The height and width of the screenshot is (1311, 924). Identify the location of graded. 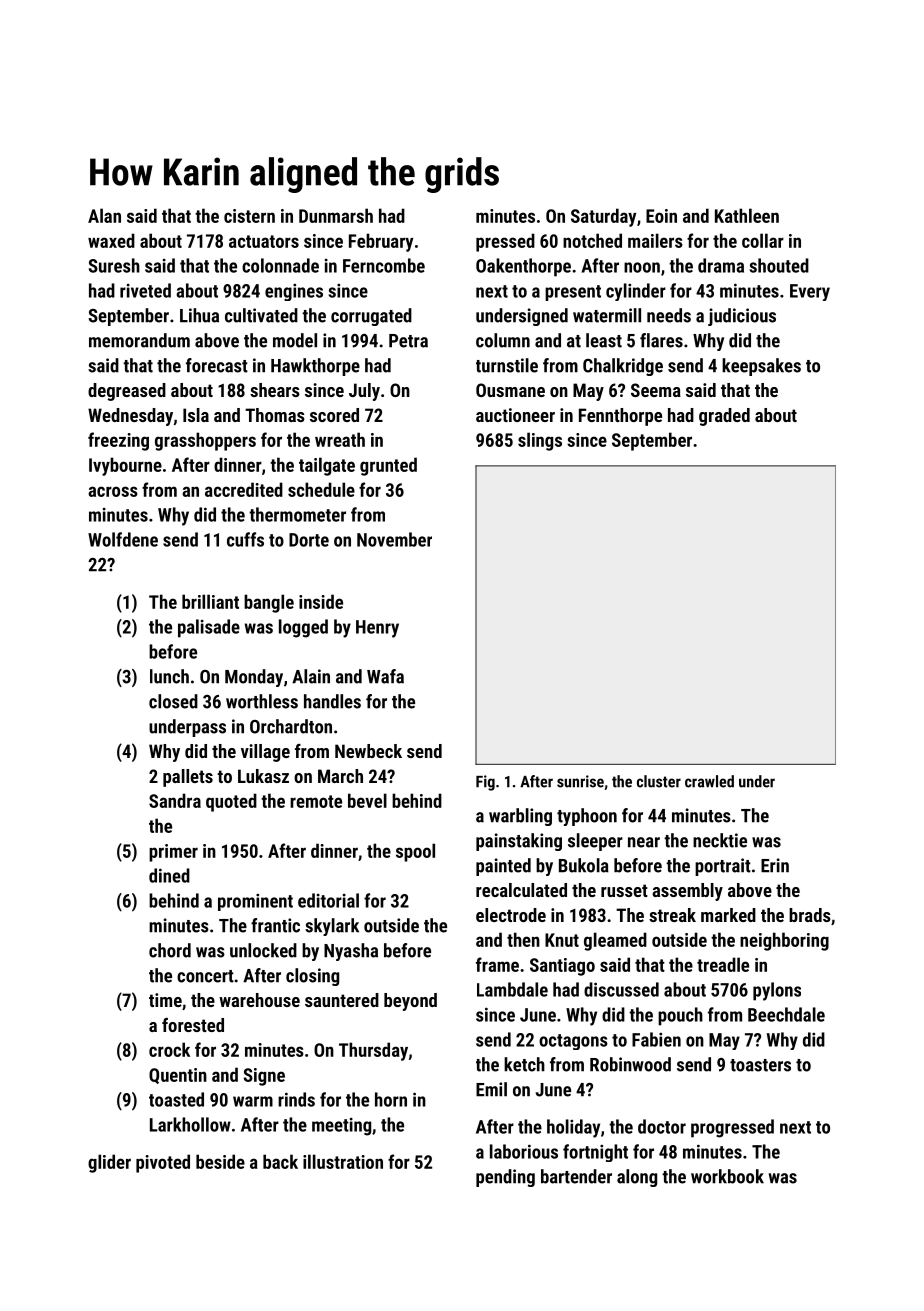
(724, 417).
